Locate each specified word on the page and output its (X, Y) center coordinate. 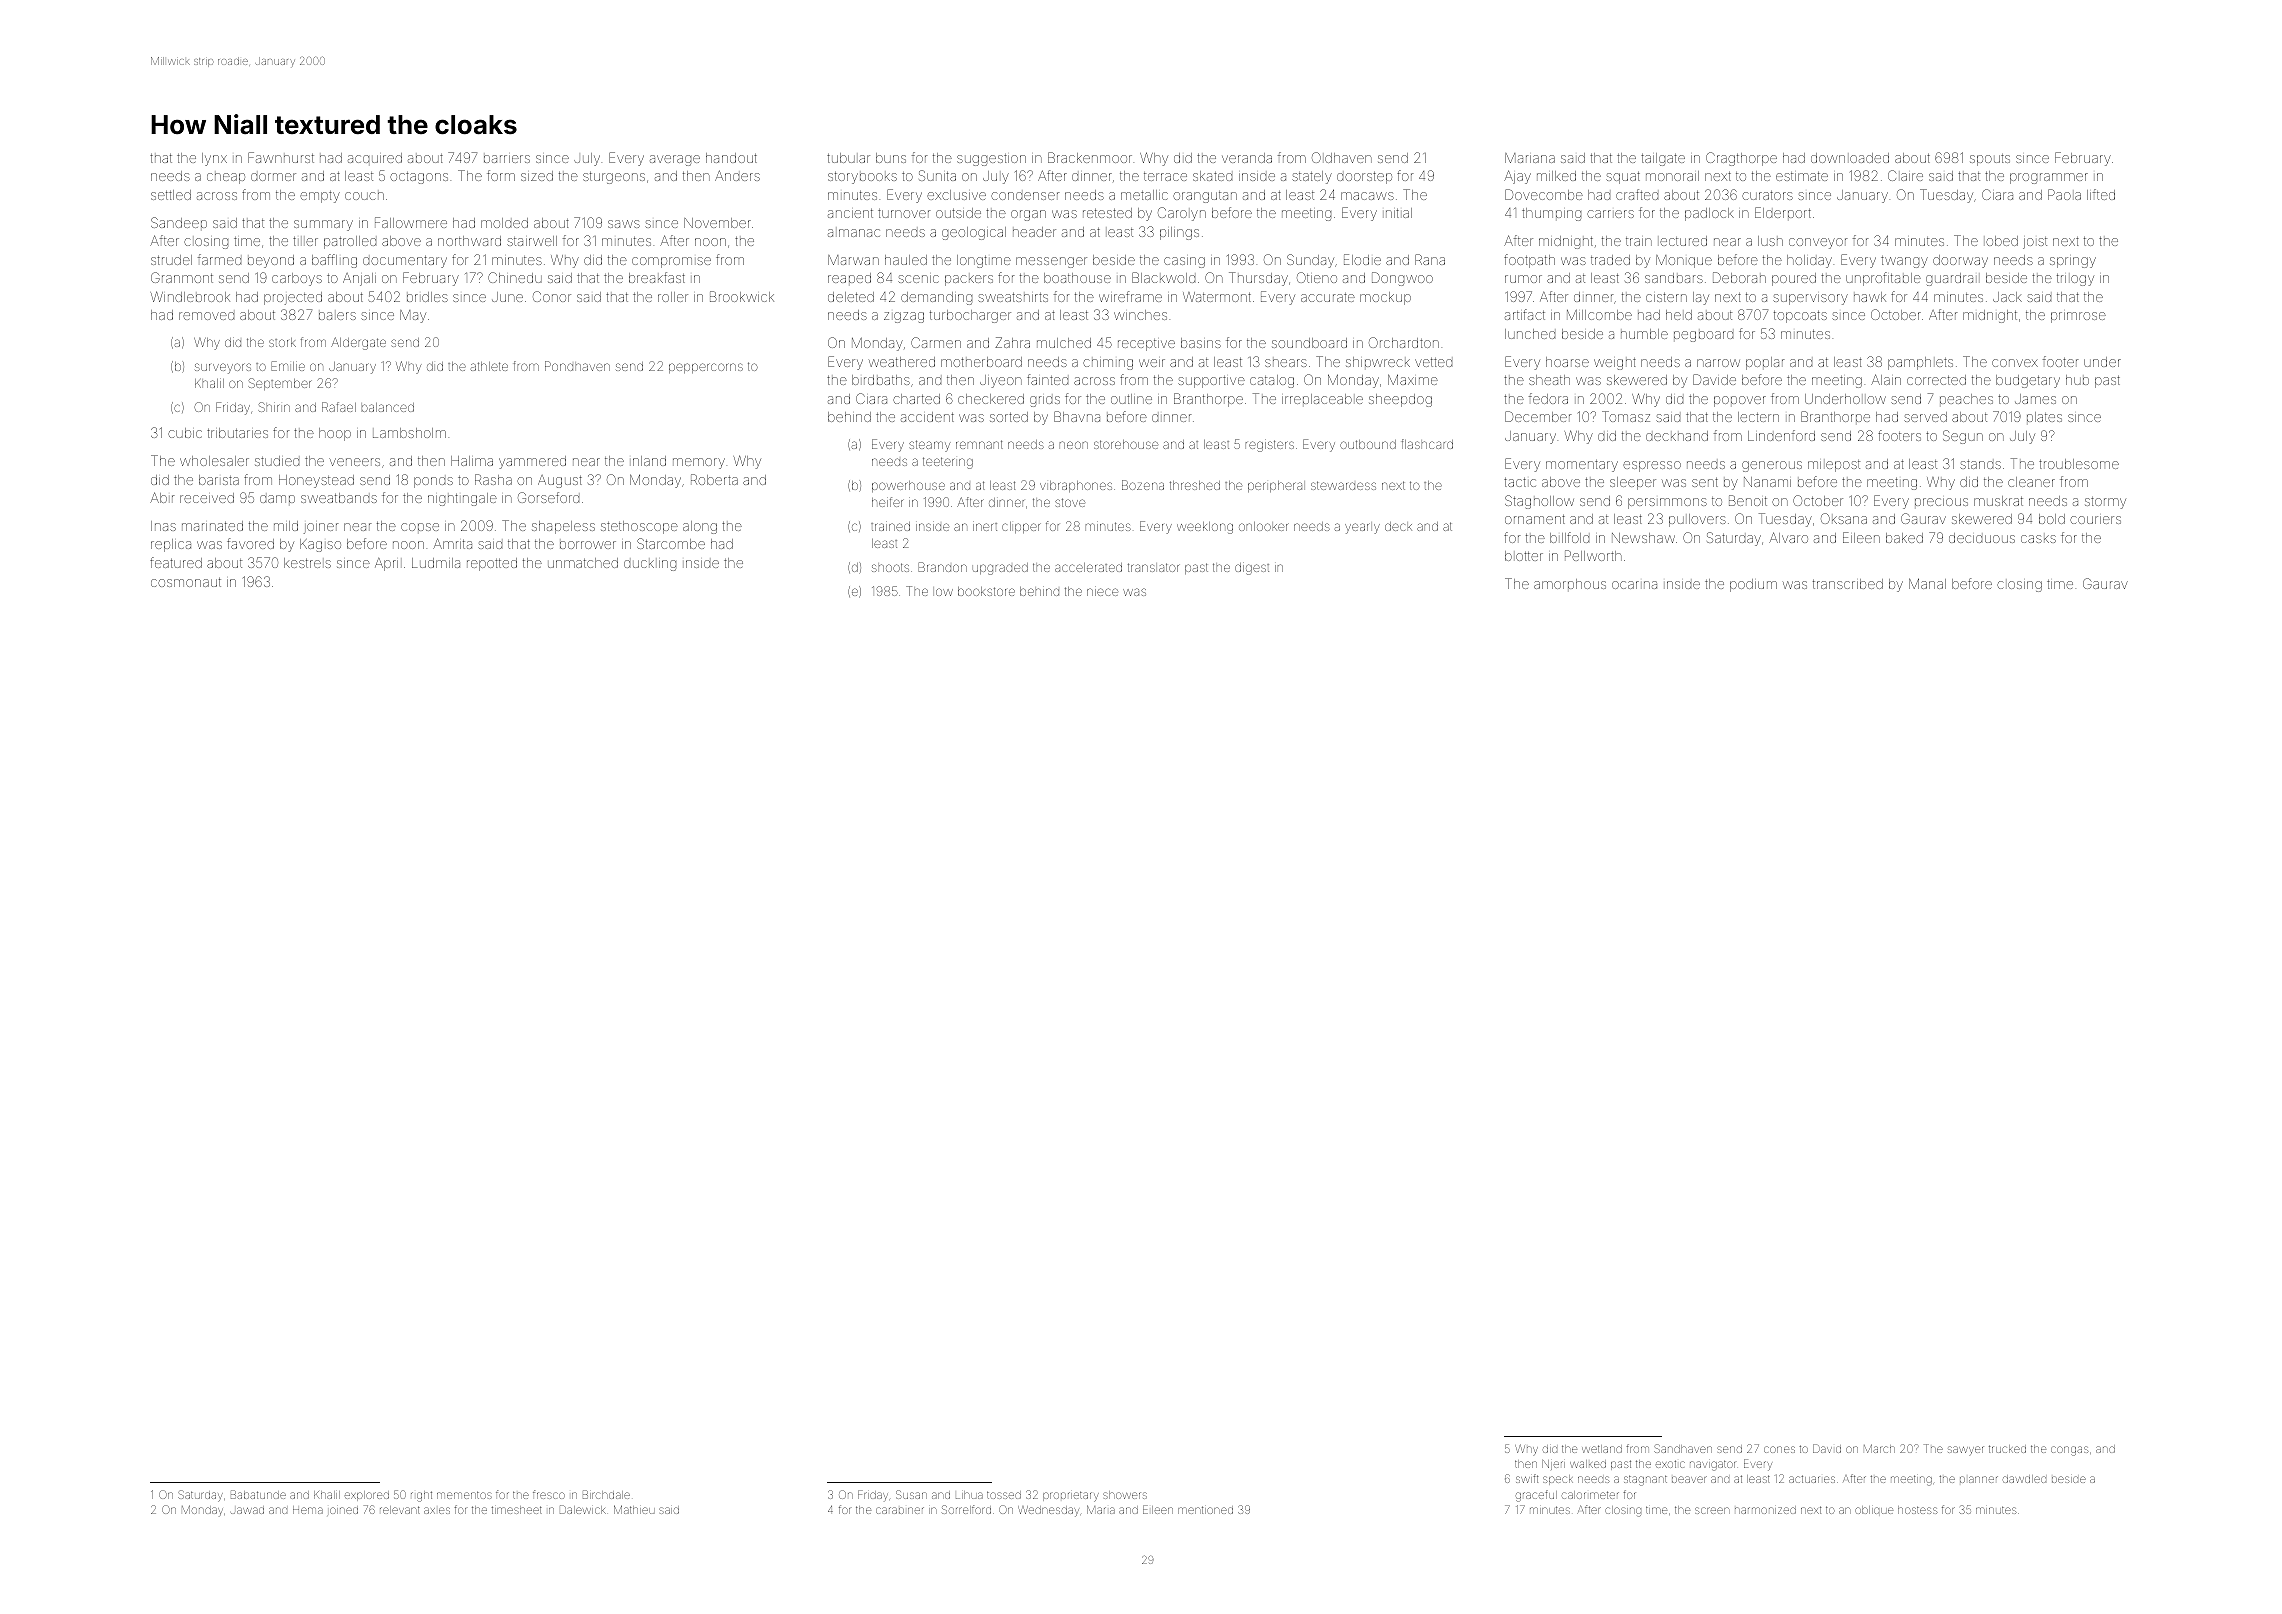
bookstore (986, 591)
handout (731, 158)
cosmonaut (186, 582)
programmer (2049, 178)
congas (2070, 1451)
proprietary (1071, 1497)
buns (891, 158)
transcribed (1848, 584)
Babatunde (258, 1494)
